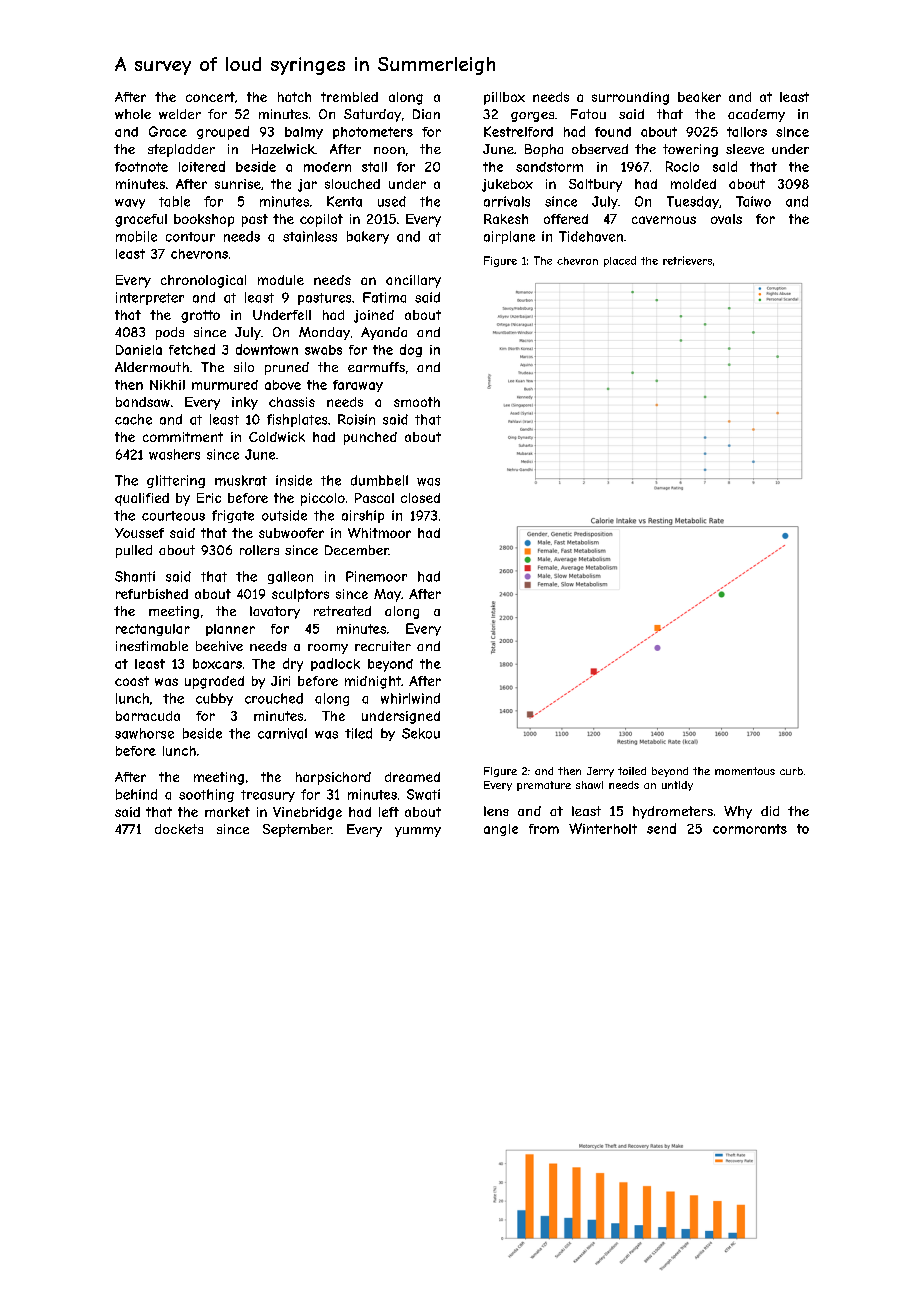 Image resolution: width=924 pixels, height=1314 pixels. Describe the element at coordinates (281, 280) in the image. I see `module` at that location.
